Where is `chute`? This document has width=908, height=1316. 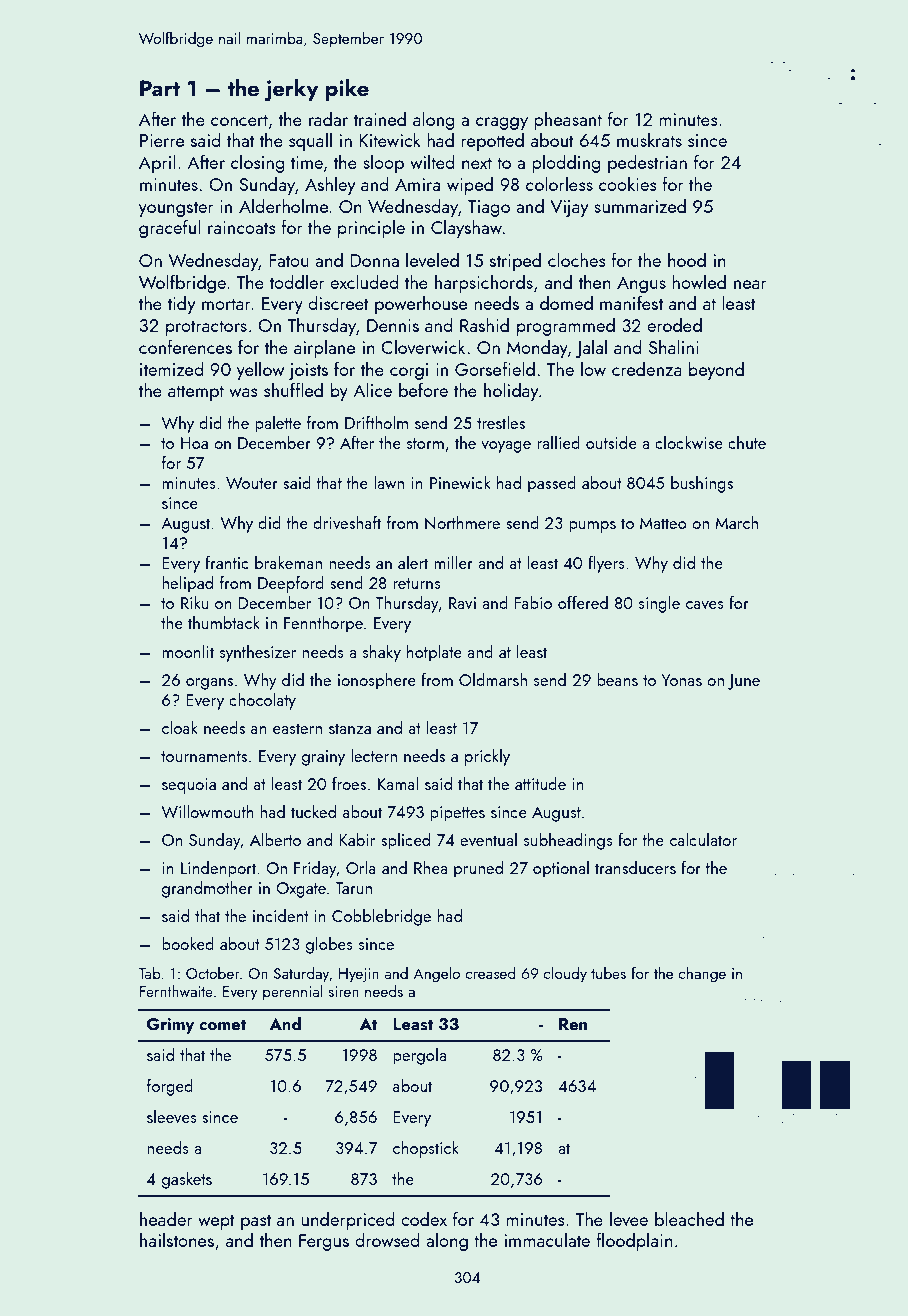 chute is located at coordinates (747, 442).
